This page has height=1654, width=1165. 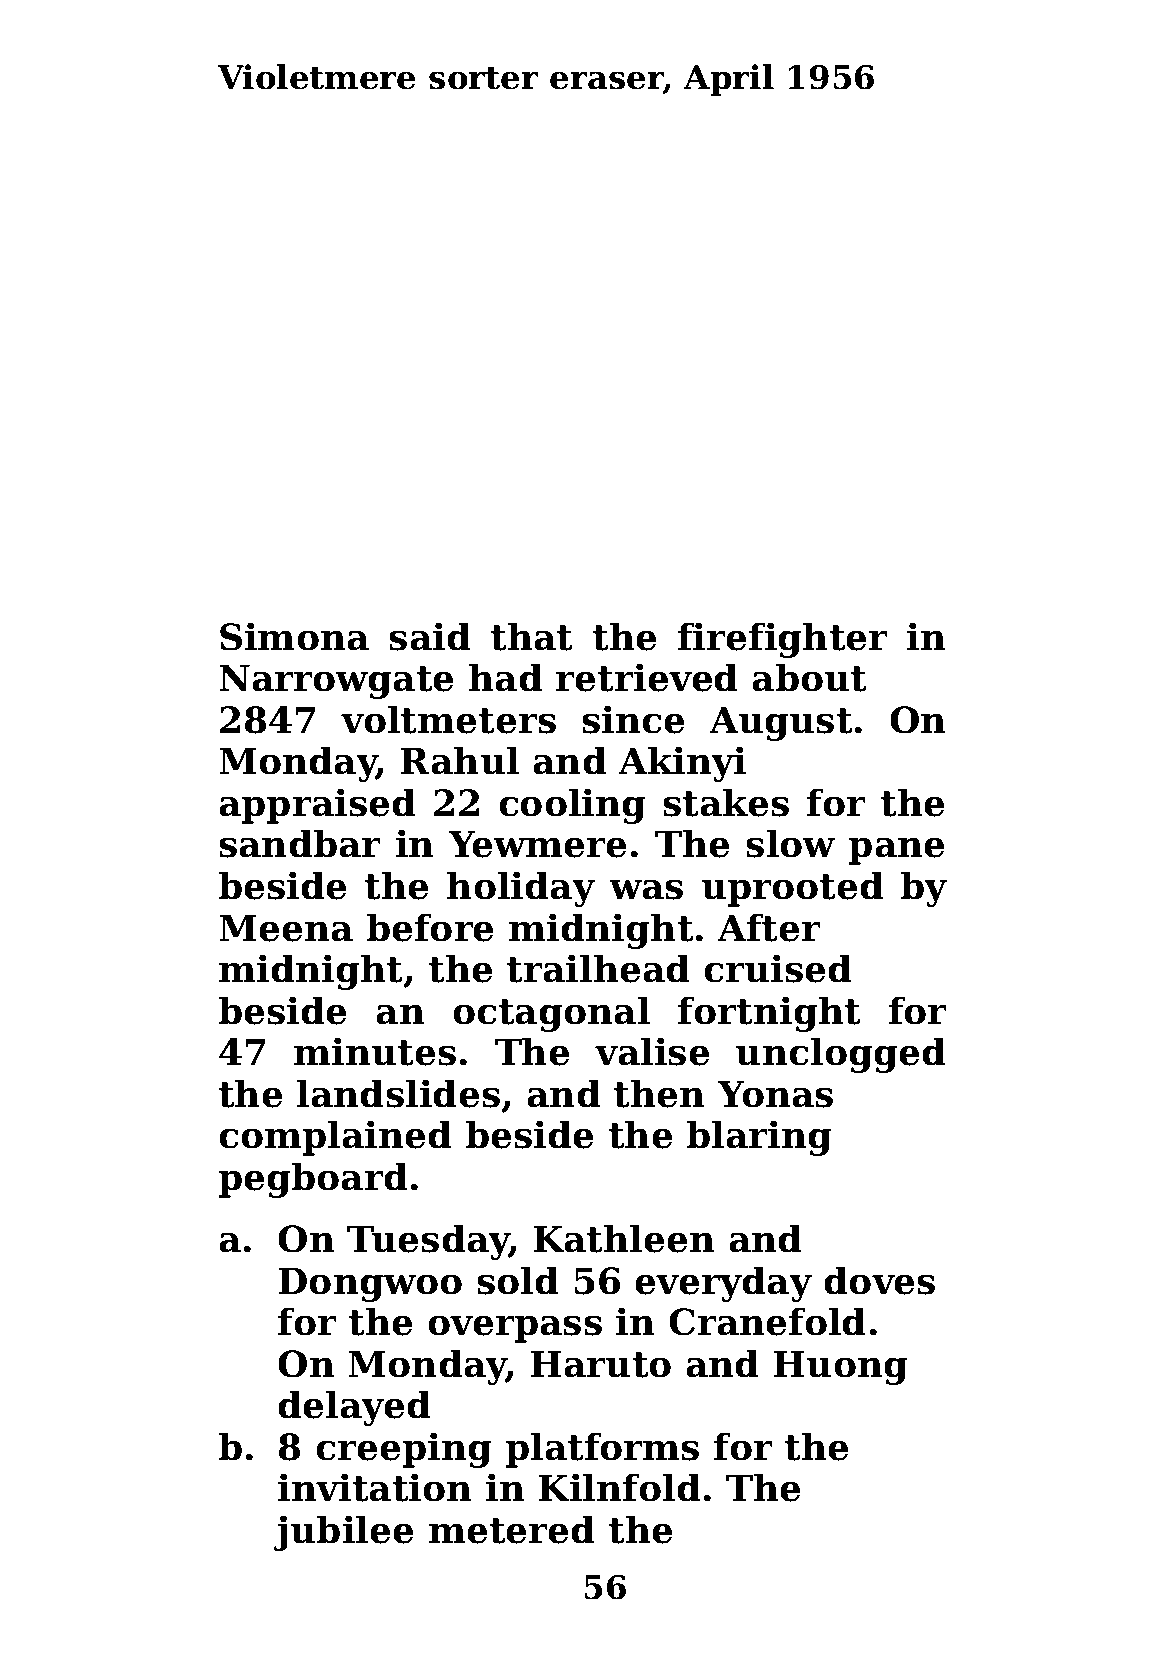 I want to click on was, so click(x=646, y=889).
